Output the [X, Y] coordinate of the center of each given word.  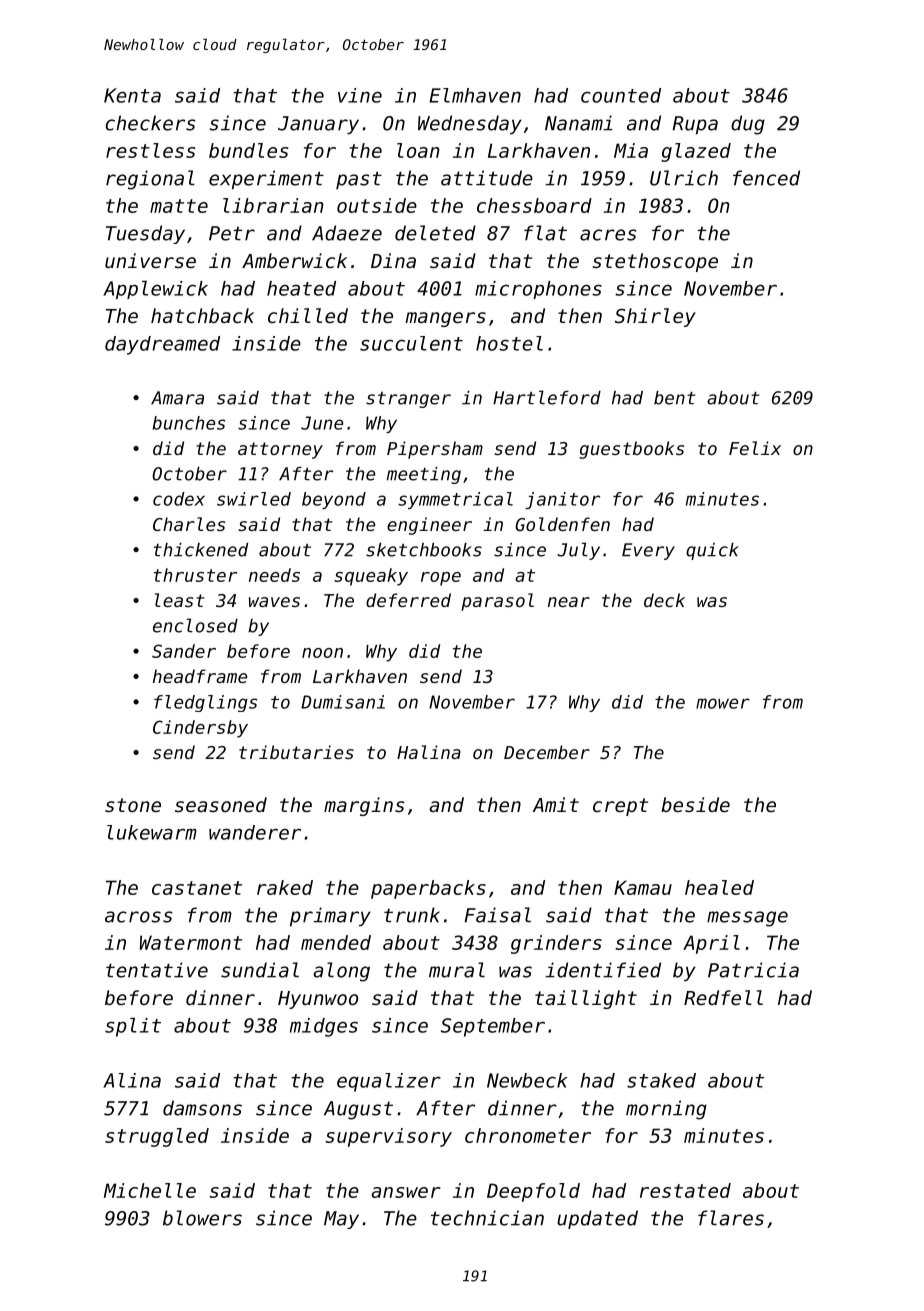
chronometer [528, 1135]
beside [695, 804]
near [569, 602]
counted [621, 95]
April [711, 944]
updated [597, 1219]
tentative [157, 970]
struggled [157, 1137]
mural [457, 970]
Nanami [579, 123]
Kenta [132, 95]
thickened [201, 550]
